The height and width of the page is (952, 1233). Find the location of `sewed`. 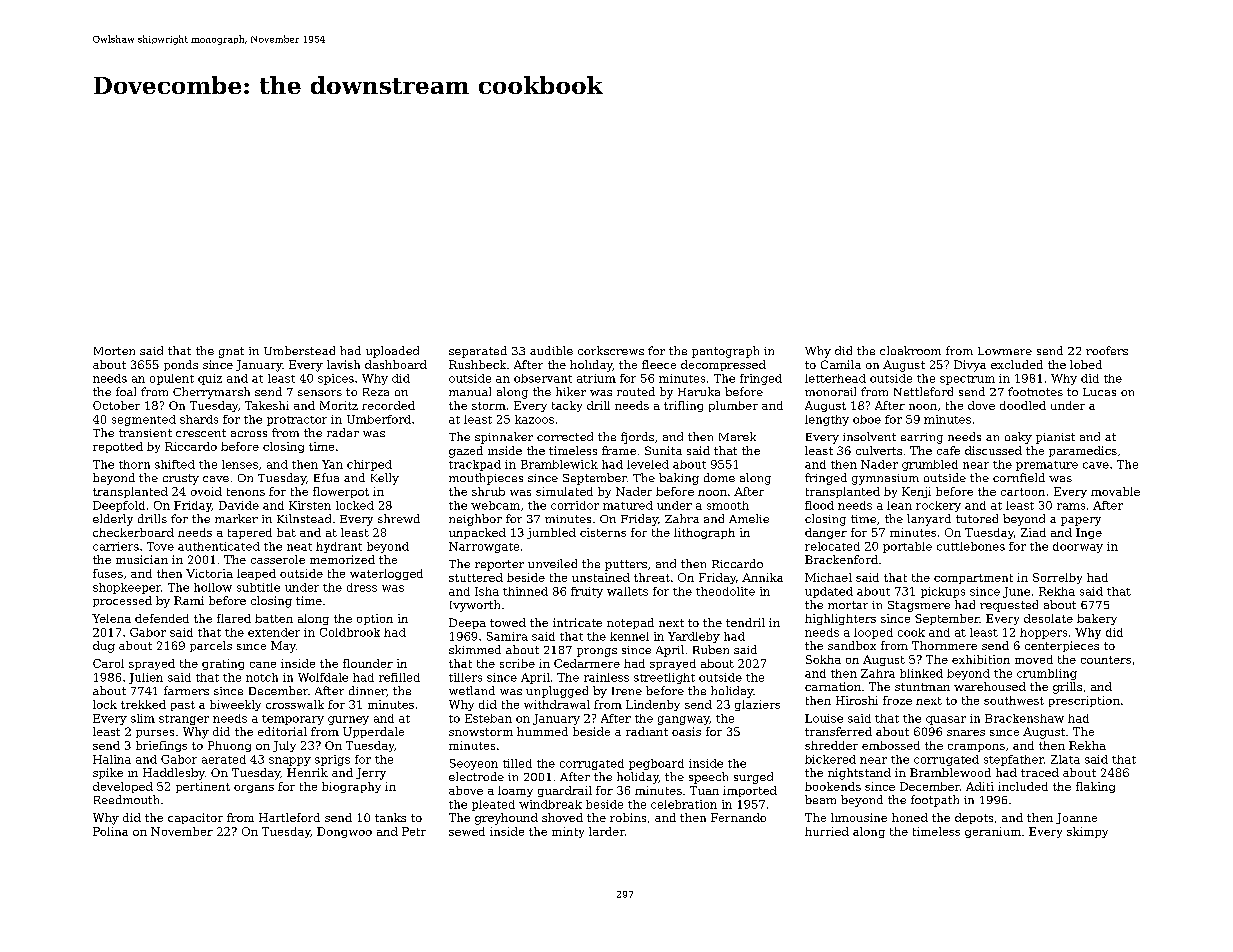

sewed is located at coordinates (467, 831).
